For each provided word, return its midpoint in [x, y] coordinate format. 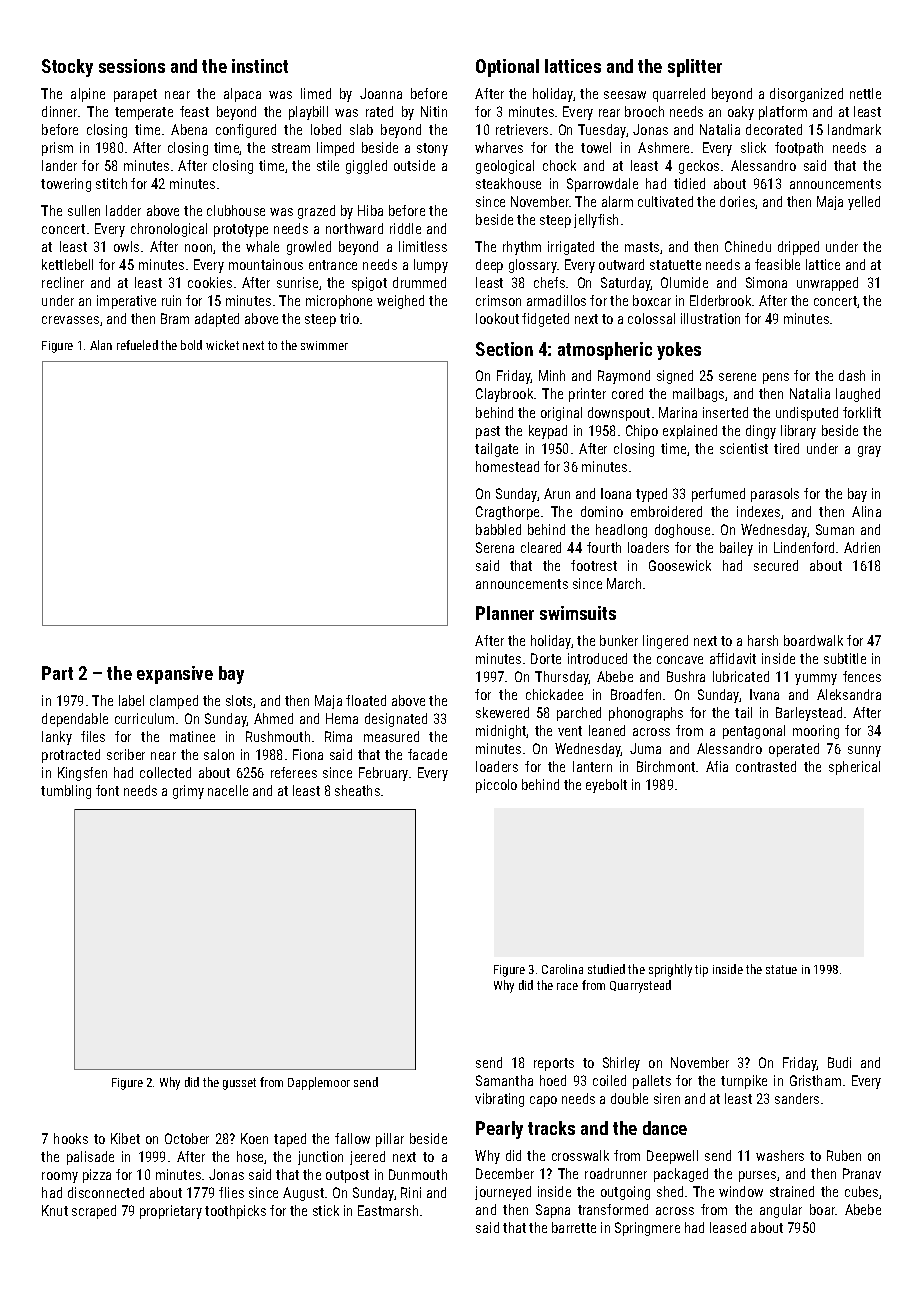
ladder [123, 210]
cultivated [665, 201]
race [567, 986]
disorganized [806, 95]
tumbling [66, 792]
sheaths [357, 790]
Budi [839, 1062]
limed [316, 93]
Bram [175, 318]
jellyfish [596, 221]
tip [701, 971]
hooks [71, 1138]
